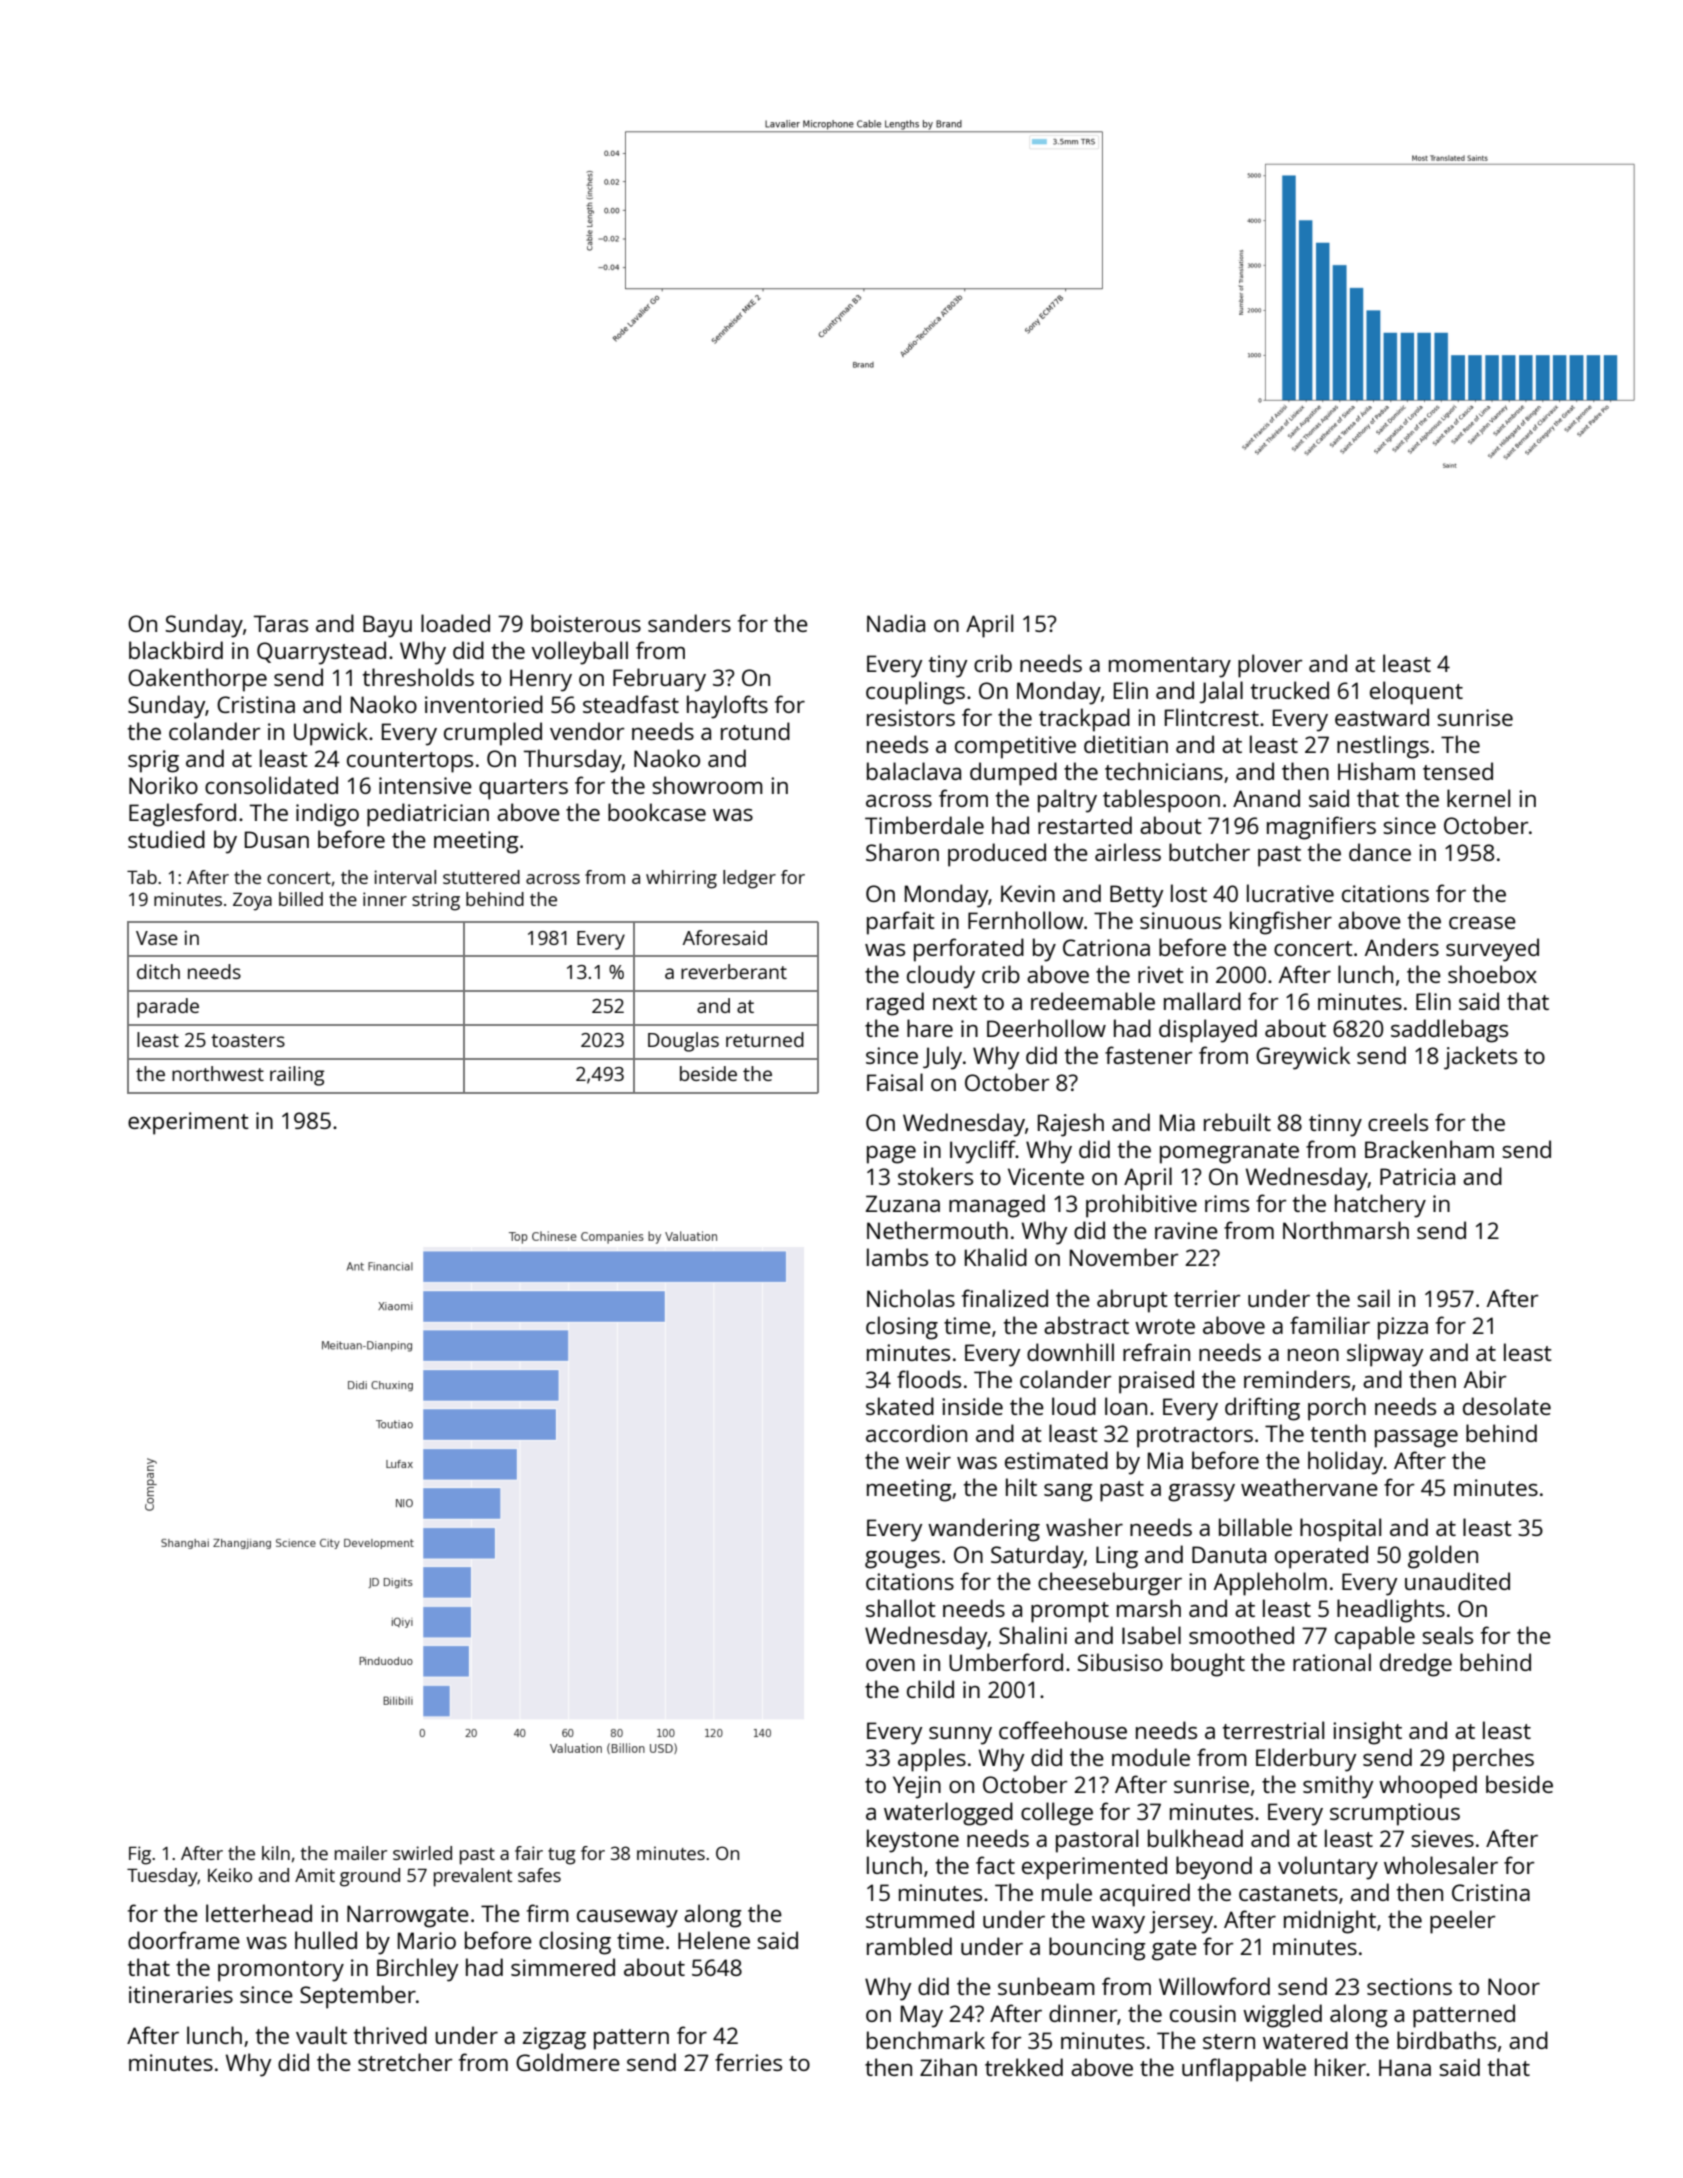 This screenshot has height=2178, width=1683. Describe the element at coordinates (1417, 1176) in the screenshot. I see `Patricia` at that location.
